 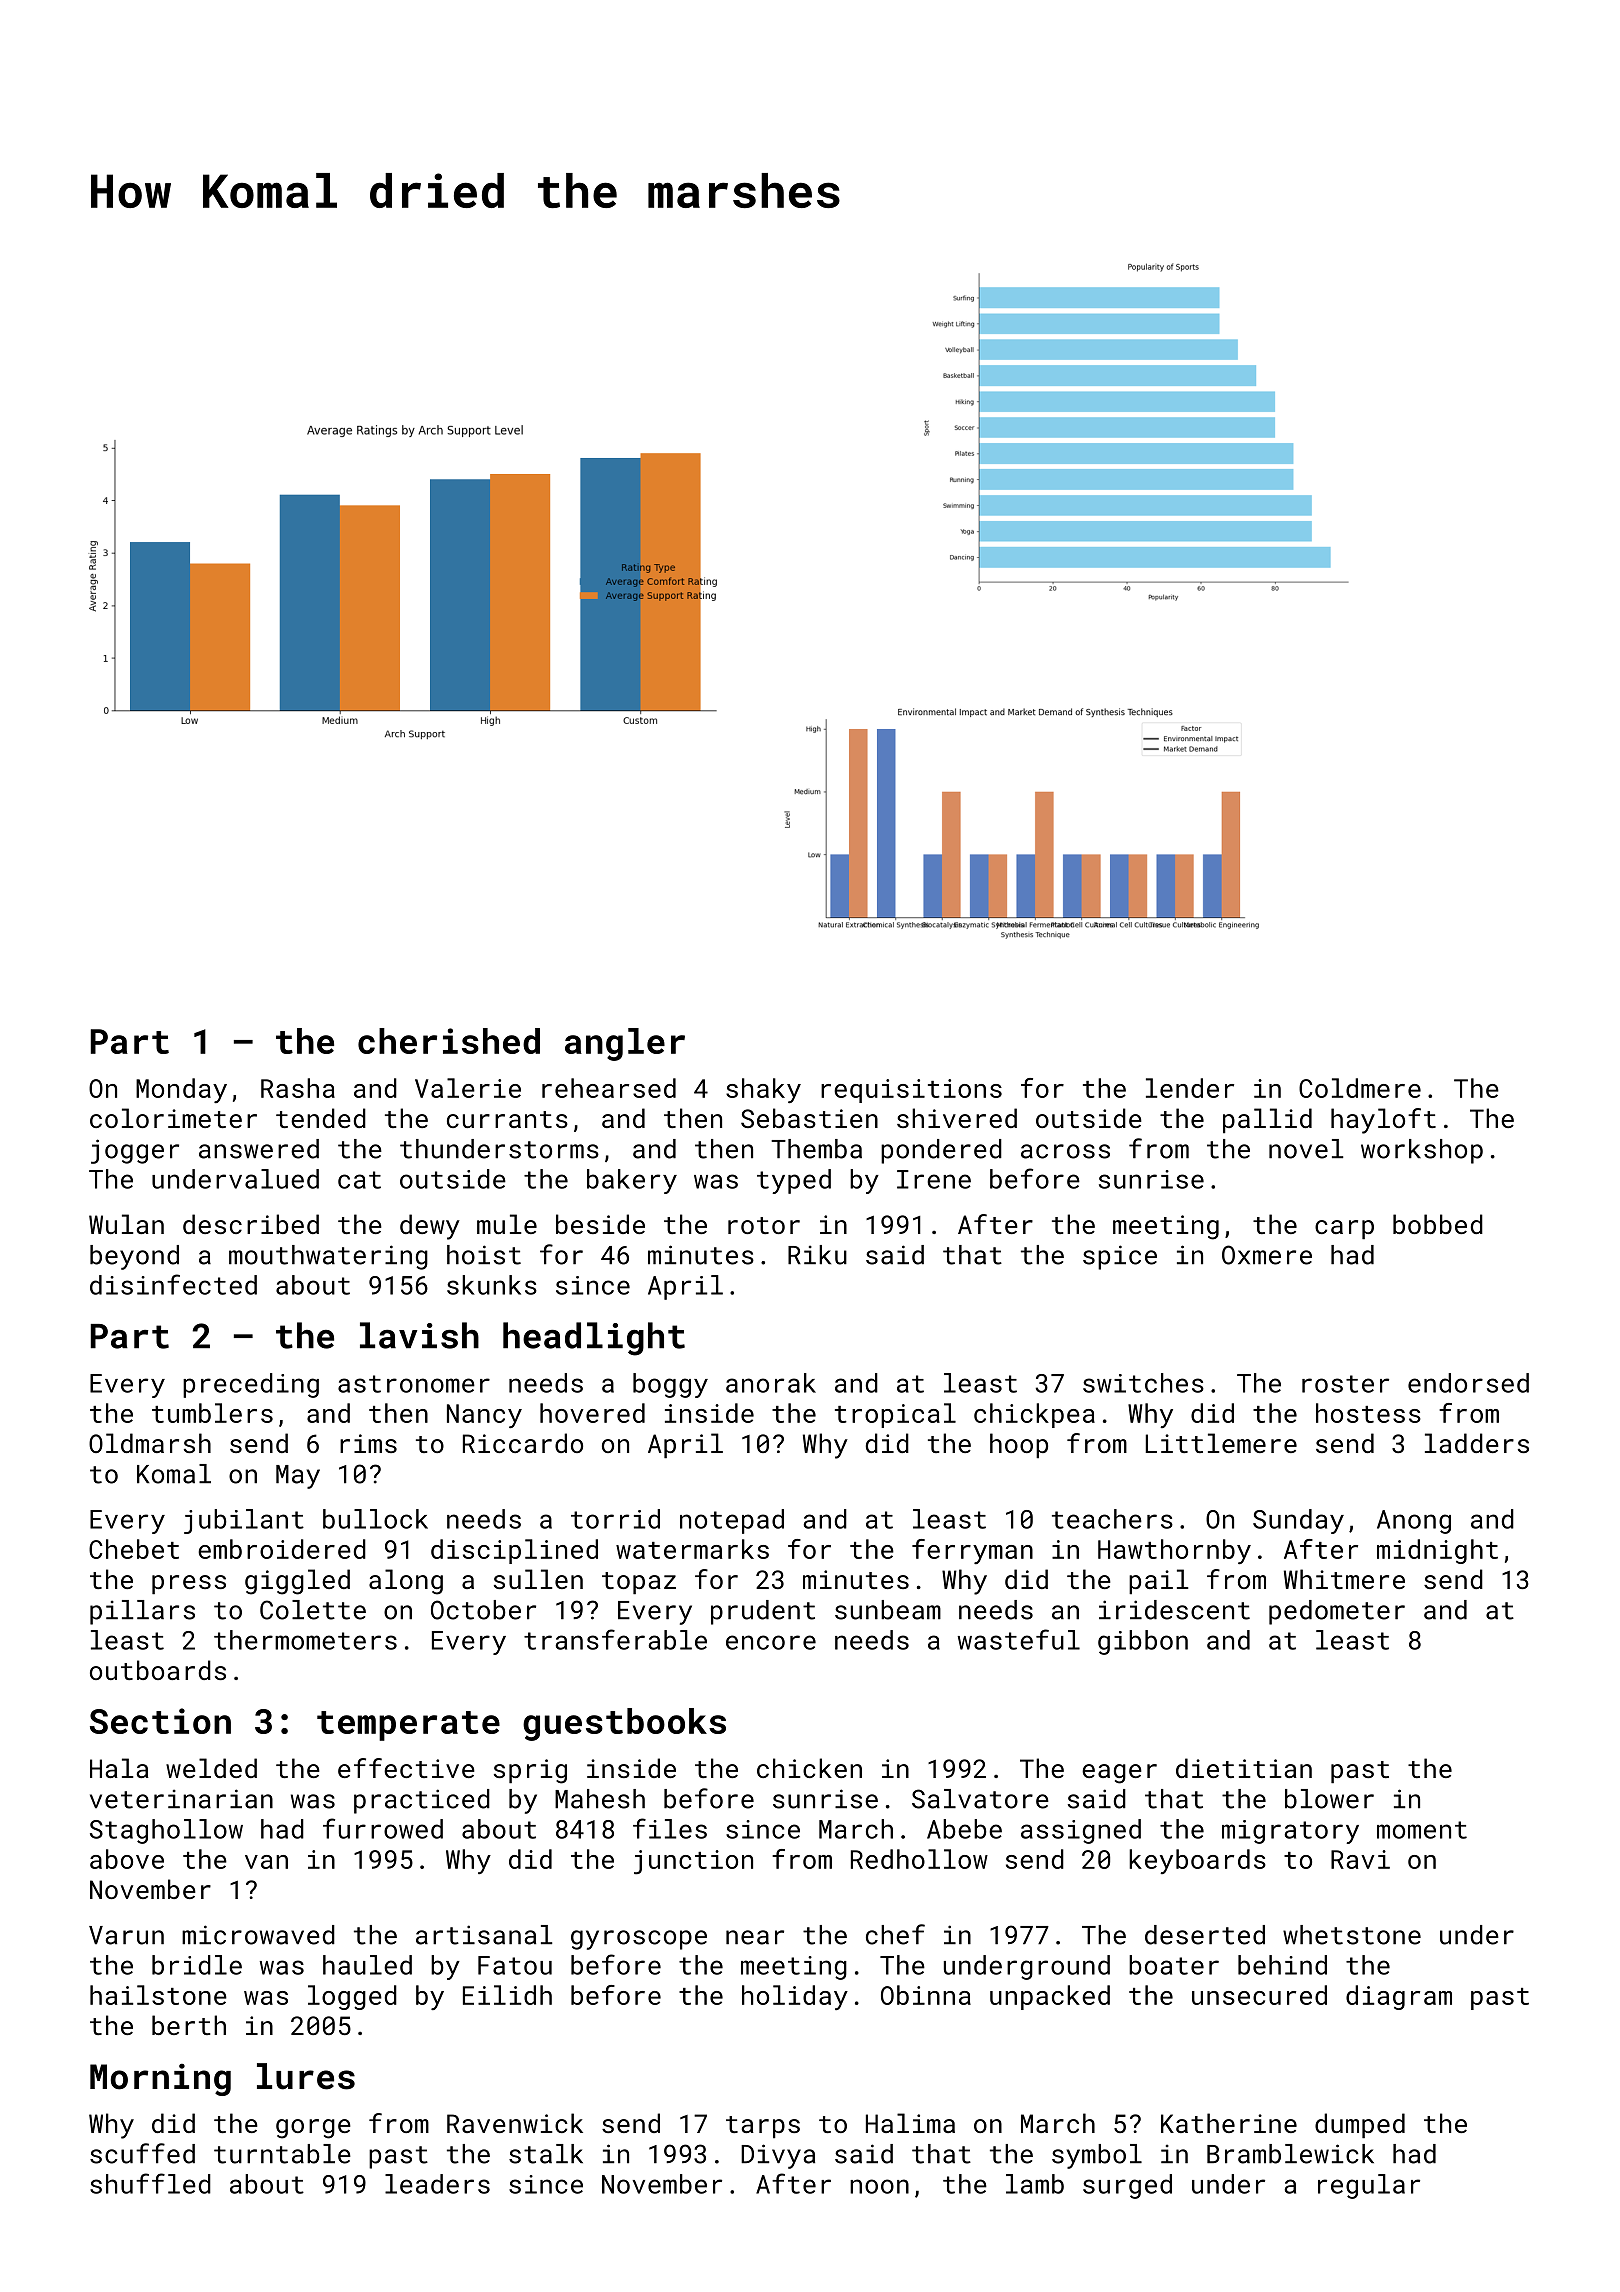 I want to click on boggy, so click(x=670, y=1385).
